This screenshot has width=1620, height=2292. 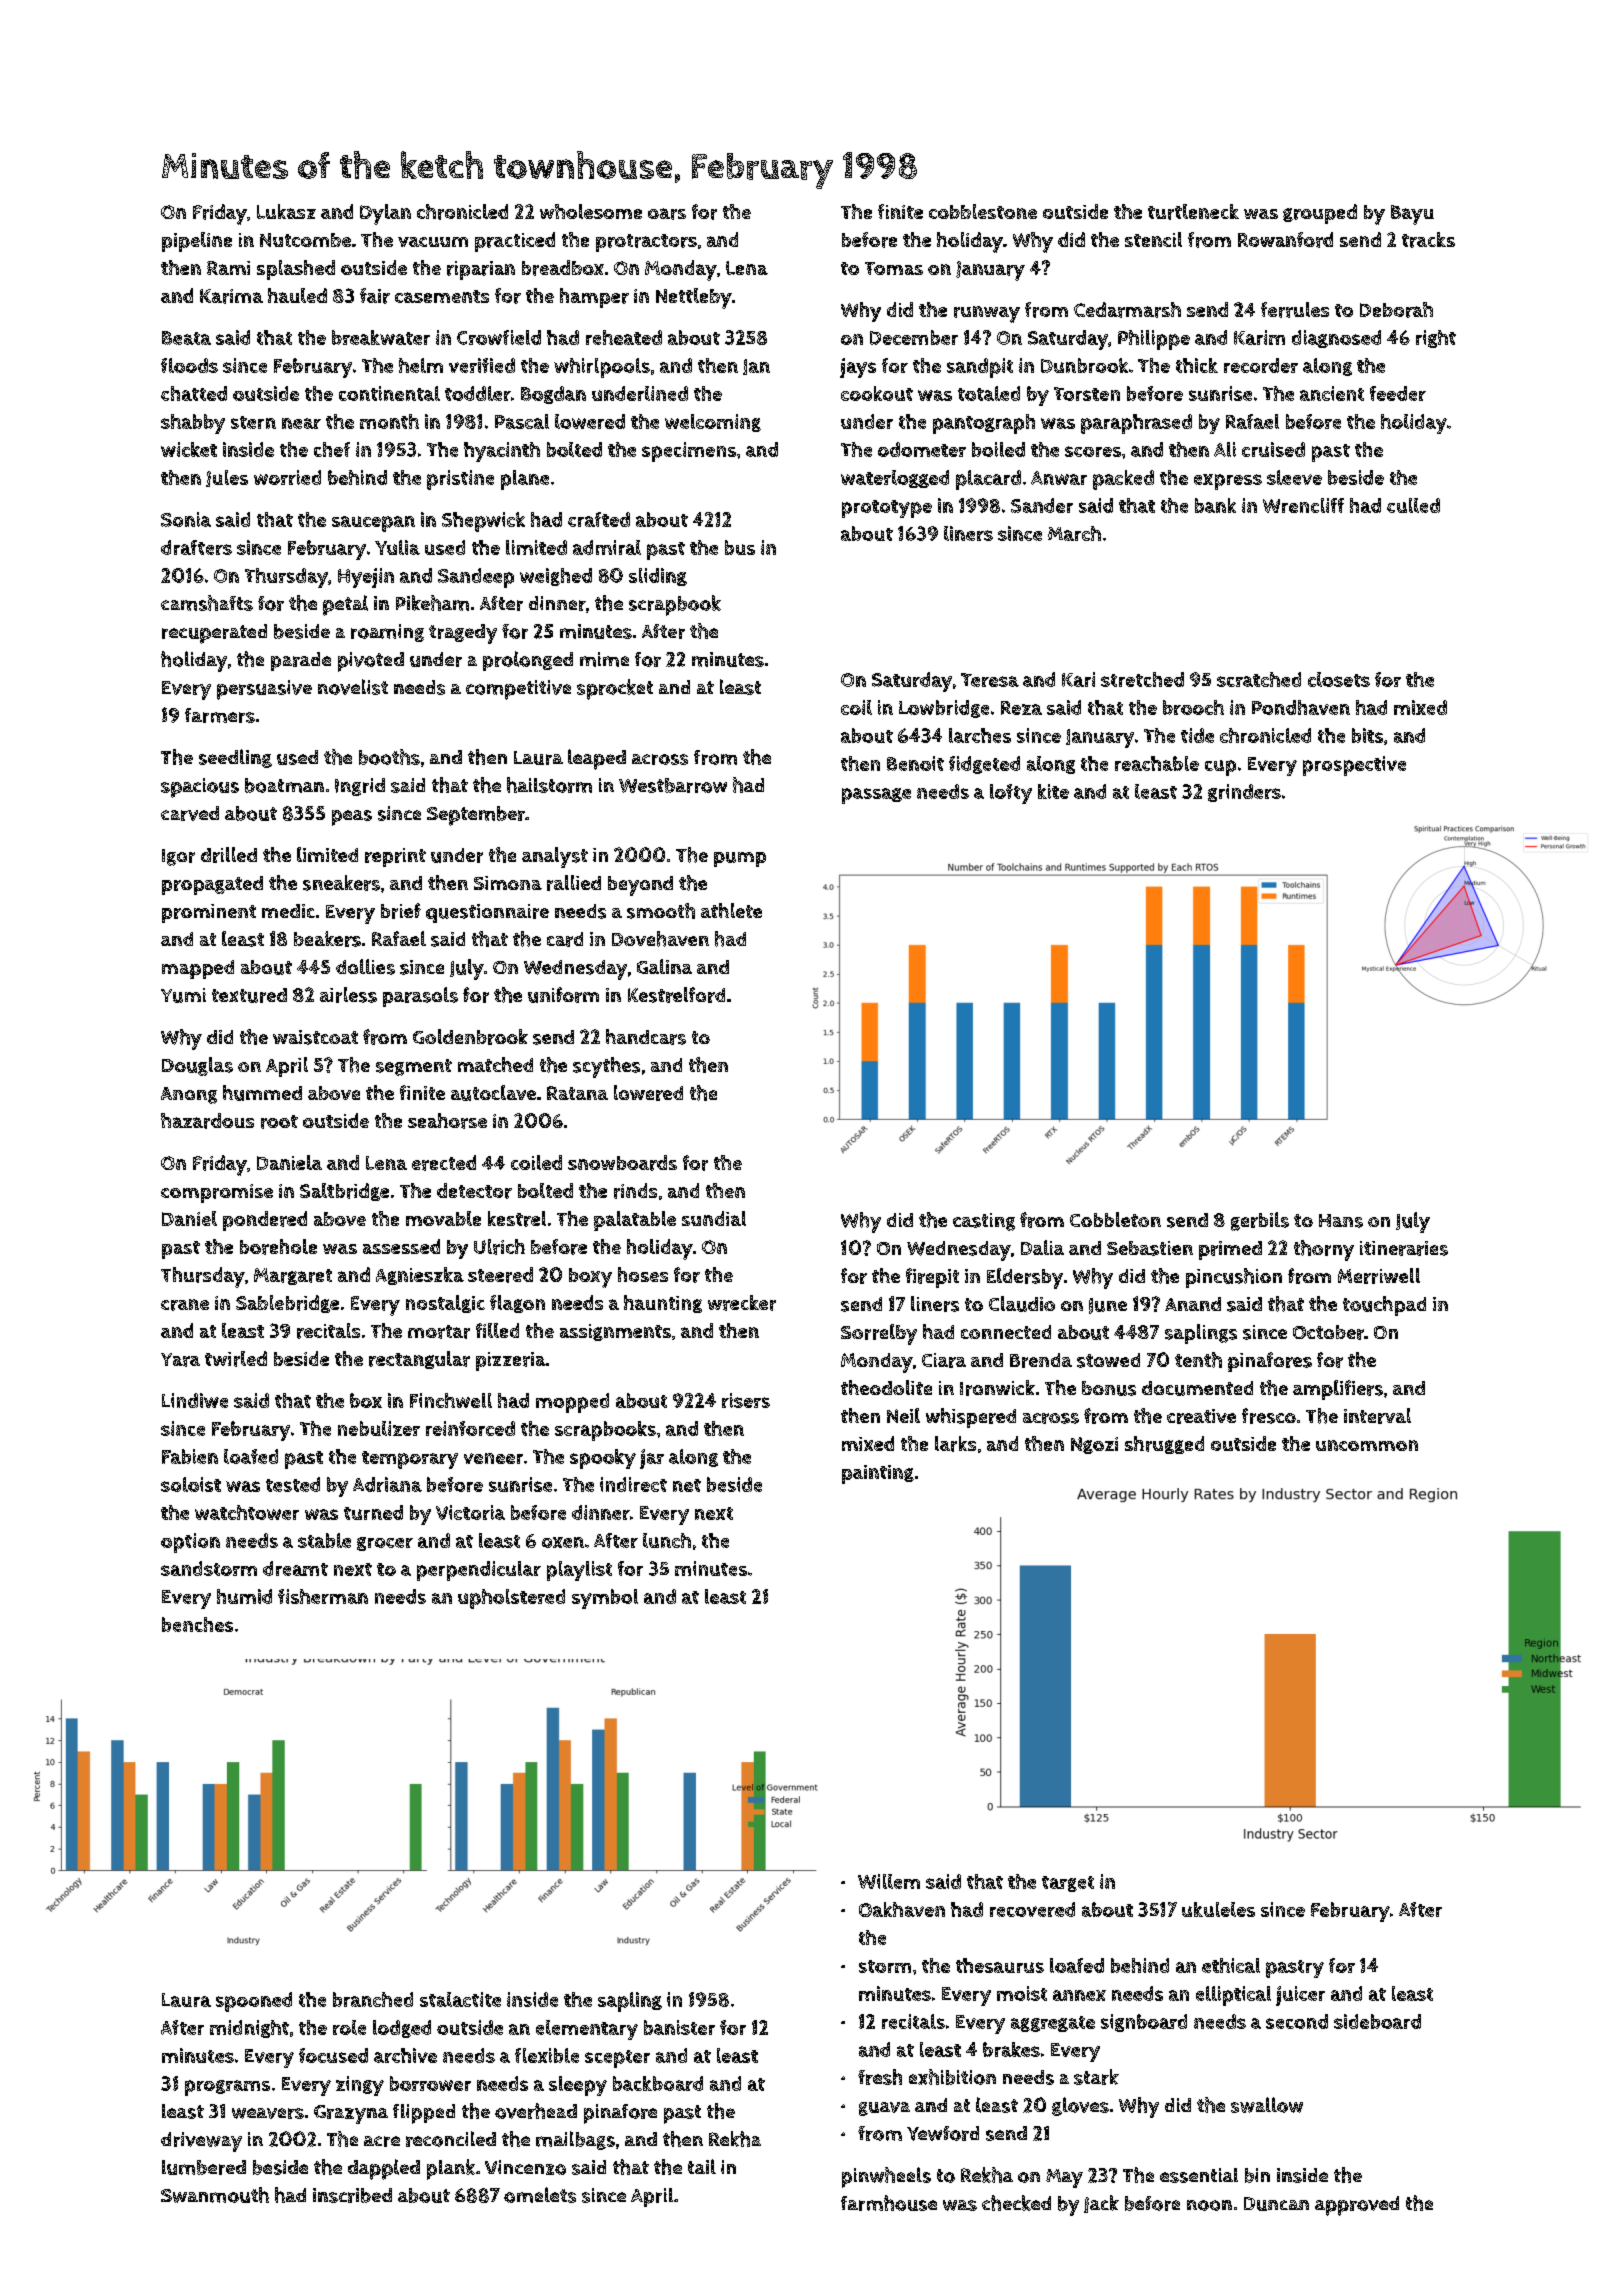 What do you see at coordinates (207, 1121) in the screenshot?
I see `hazardous` at bounding box center [207, 1121].
